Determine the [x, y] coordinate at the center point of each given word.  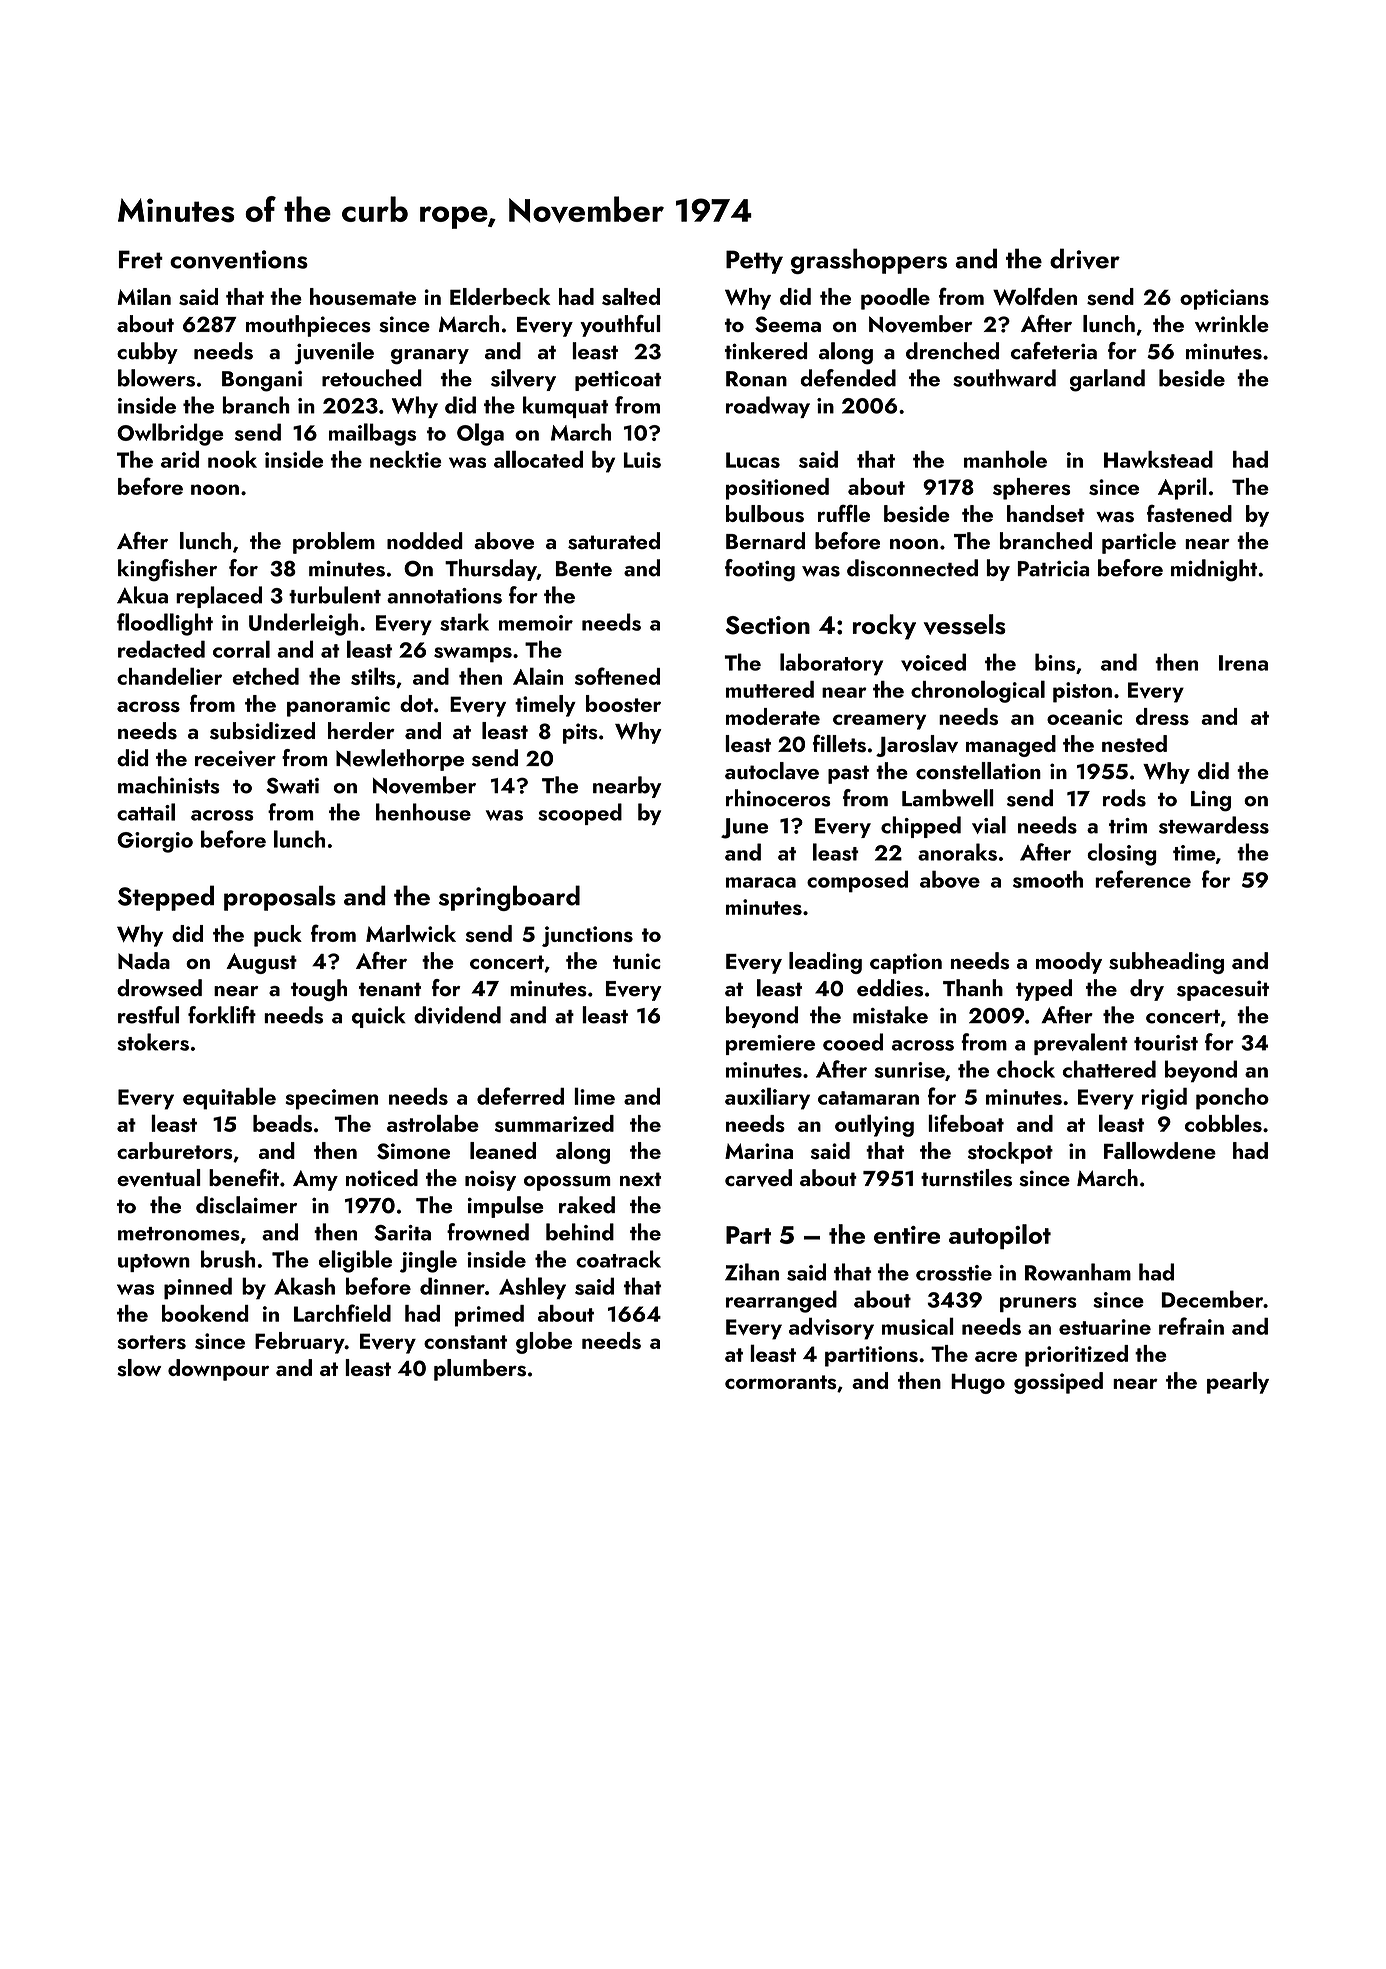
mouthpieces [308, 326]
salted [631, 296]
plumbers [480, 1370]
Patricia [1053, 569]
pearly [1238, 1383]
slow [139, 1368]
